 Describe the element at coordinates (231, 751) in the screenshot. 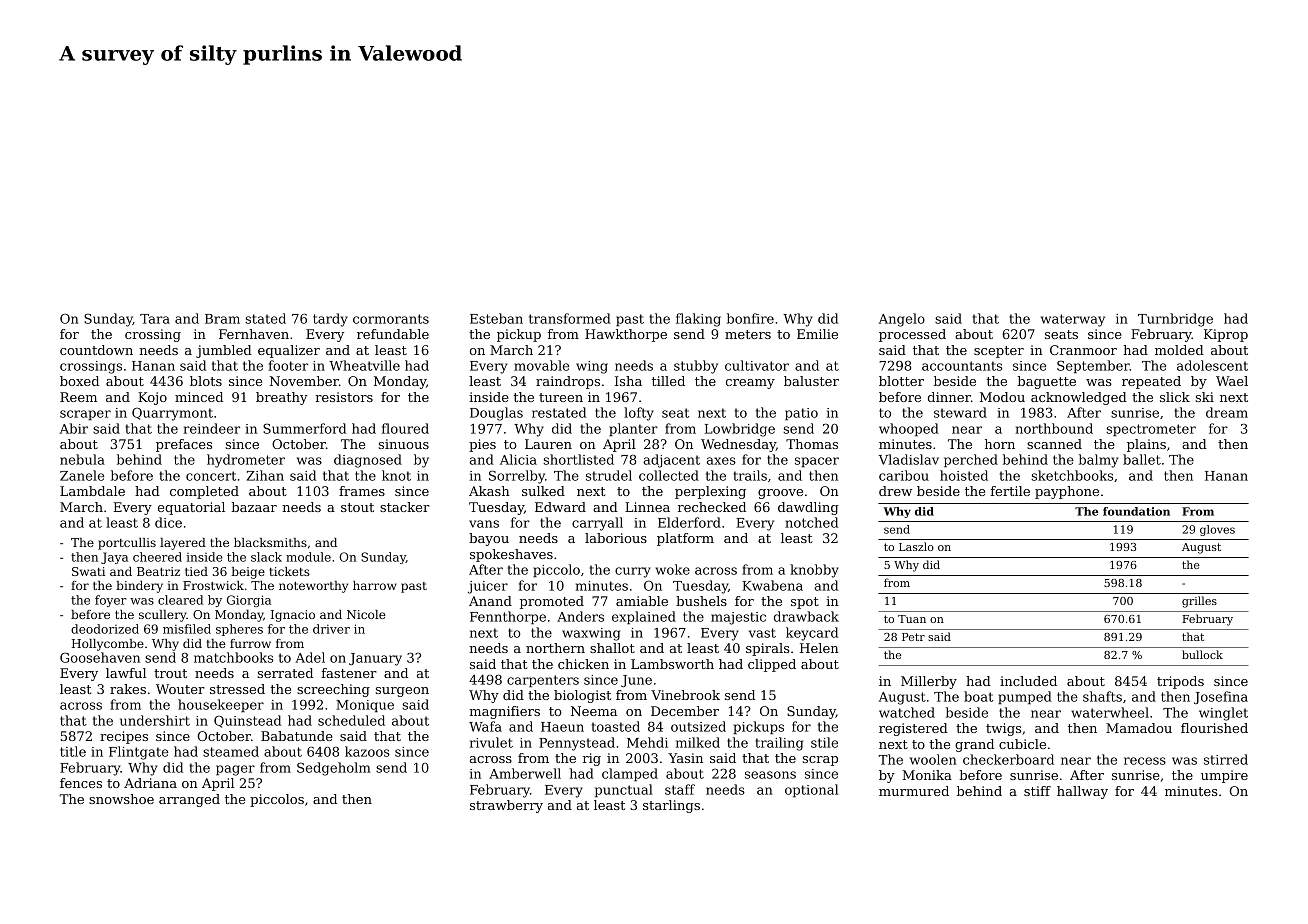

I see `steamed` at that location.
